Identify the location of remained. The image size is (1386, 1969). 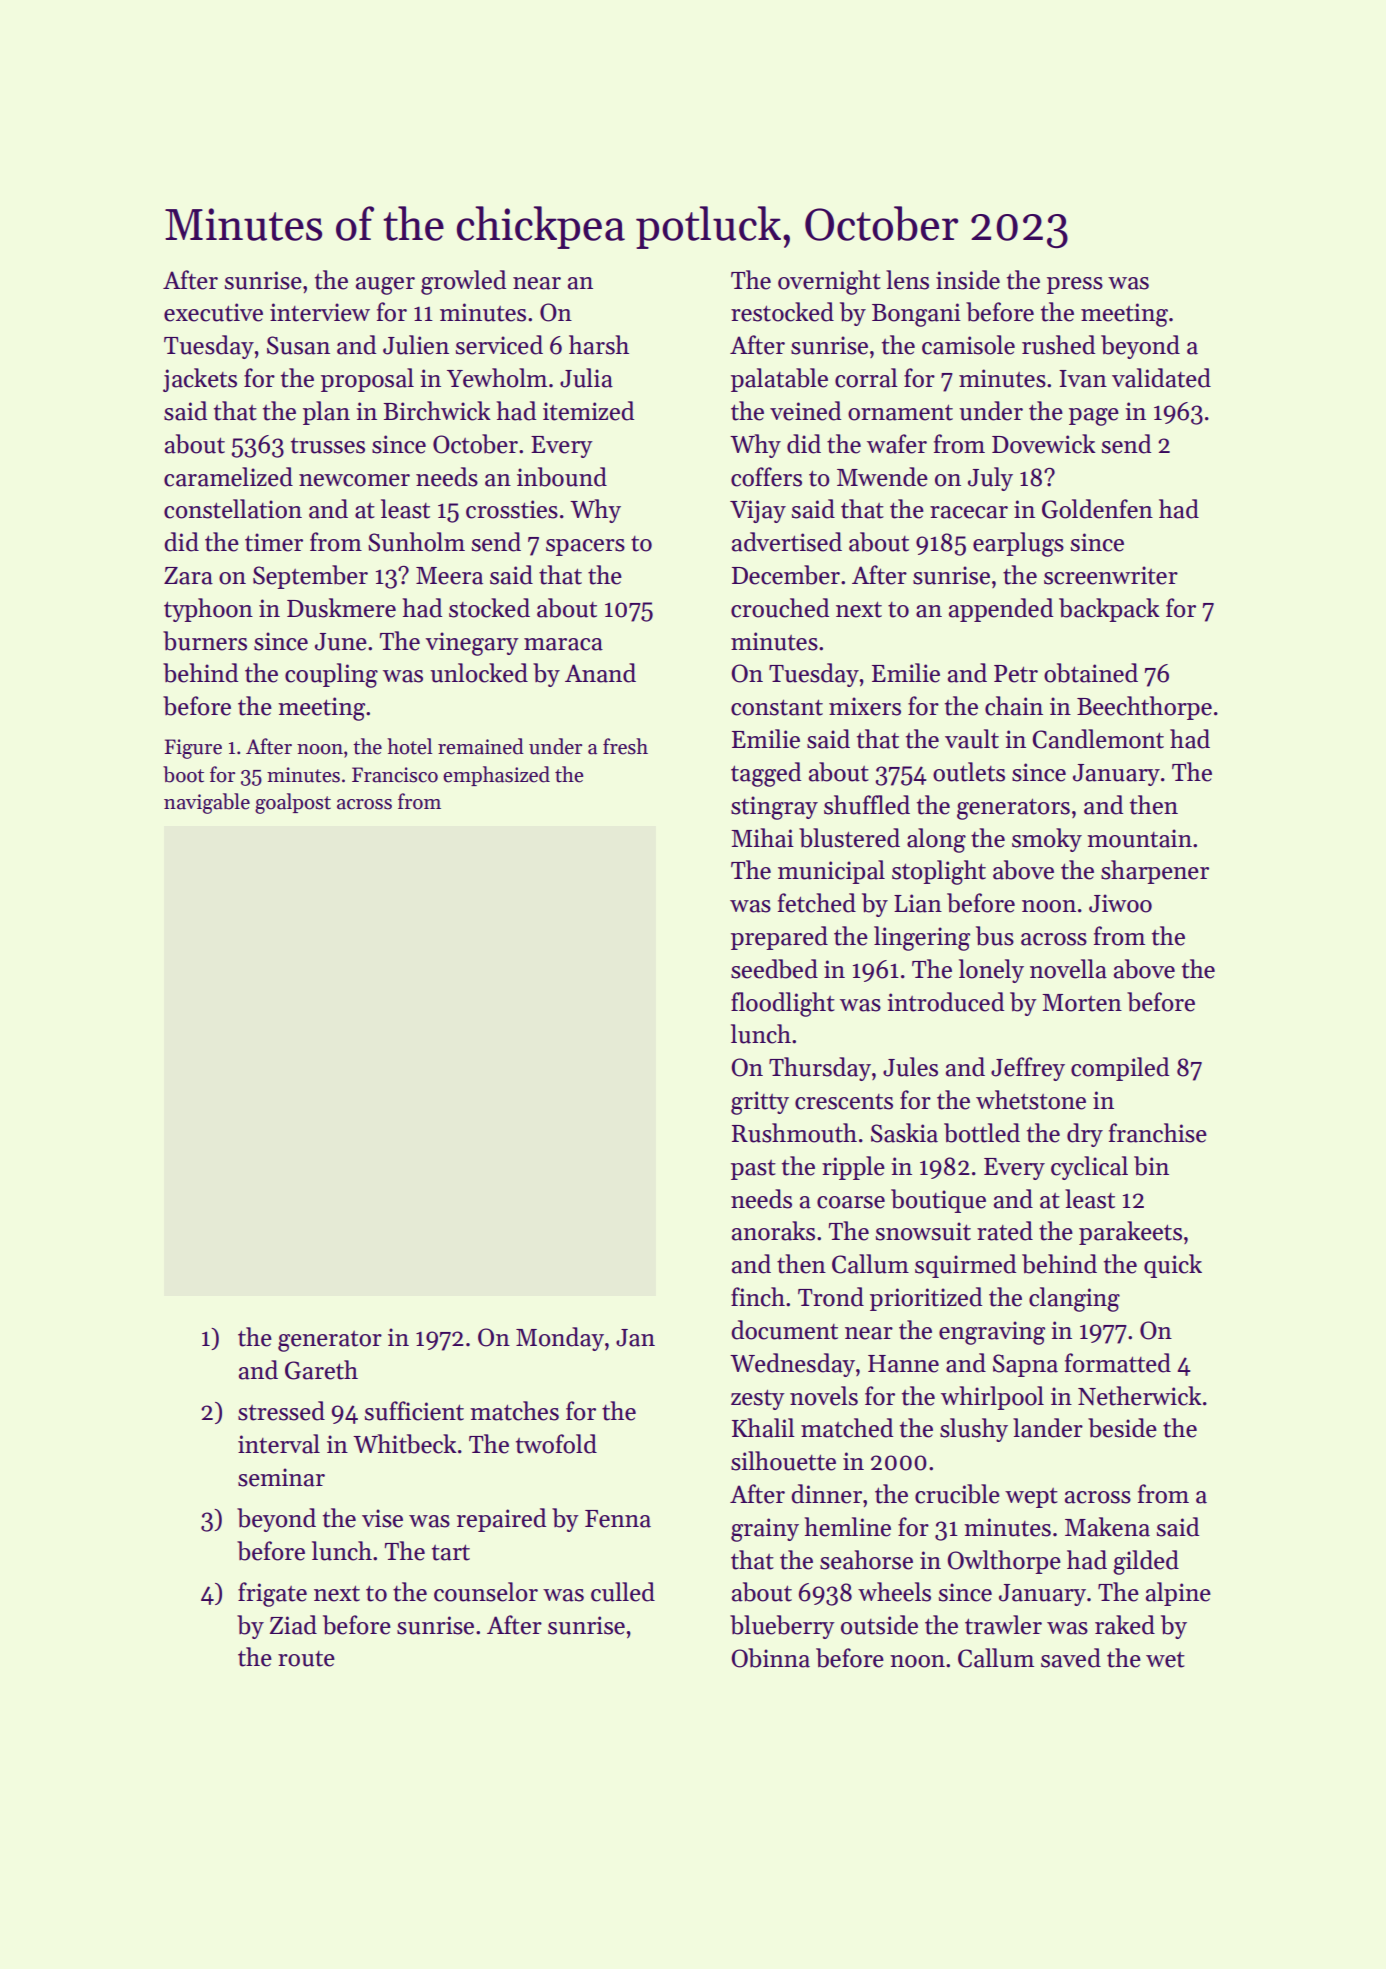
(481, 746).
